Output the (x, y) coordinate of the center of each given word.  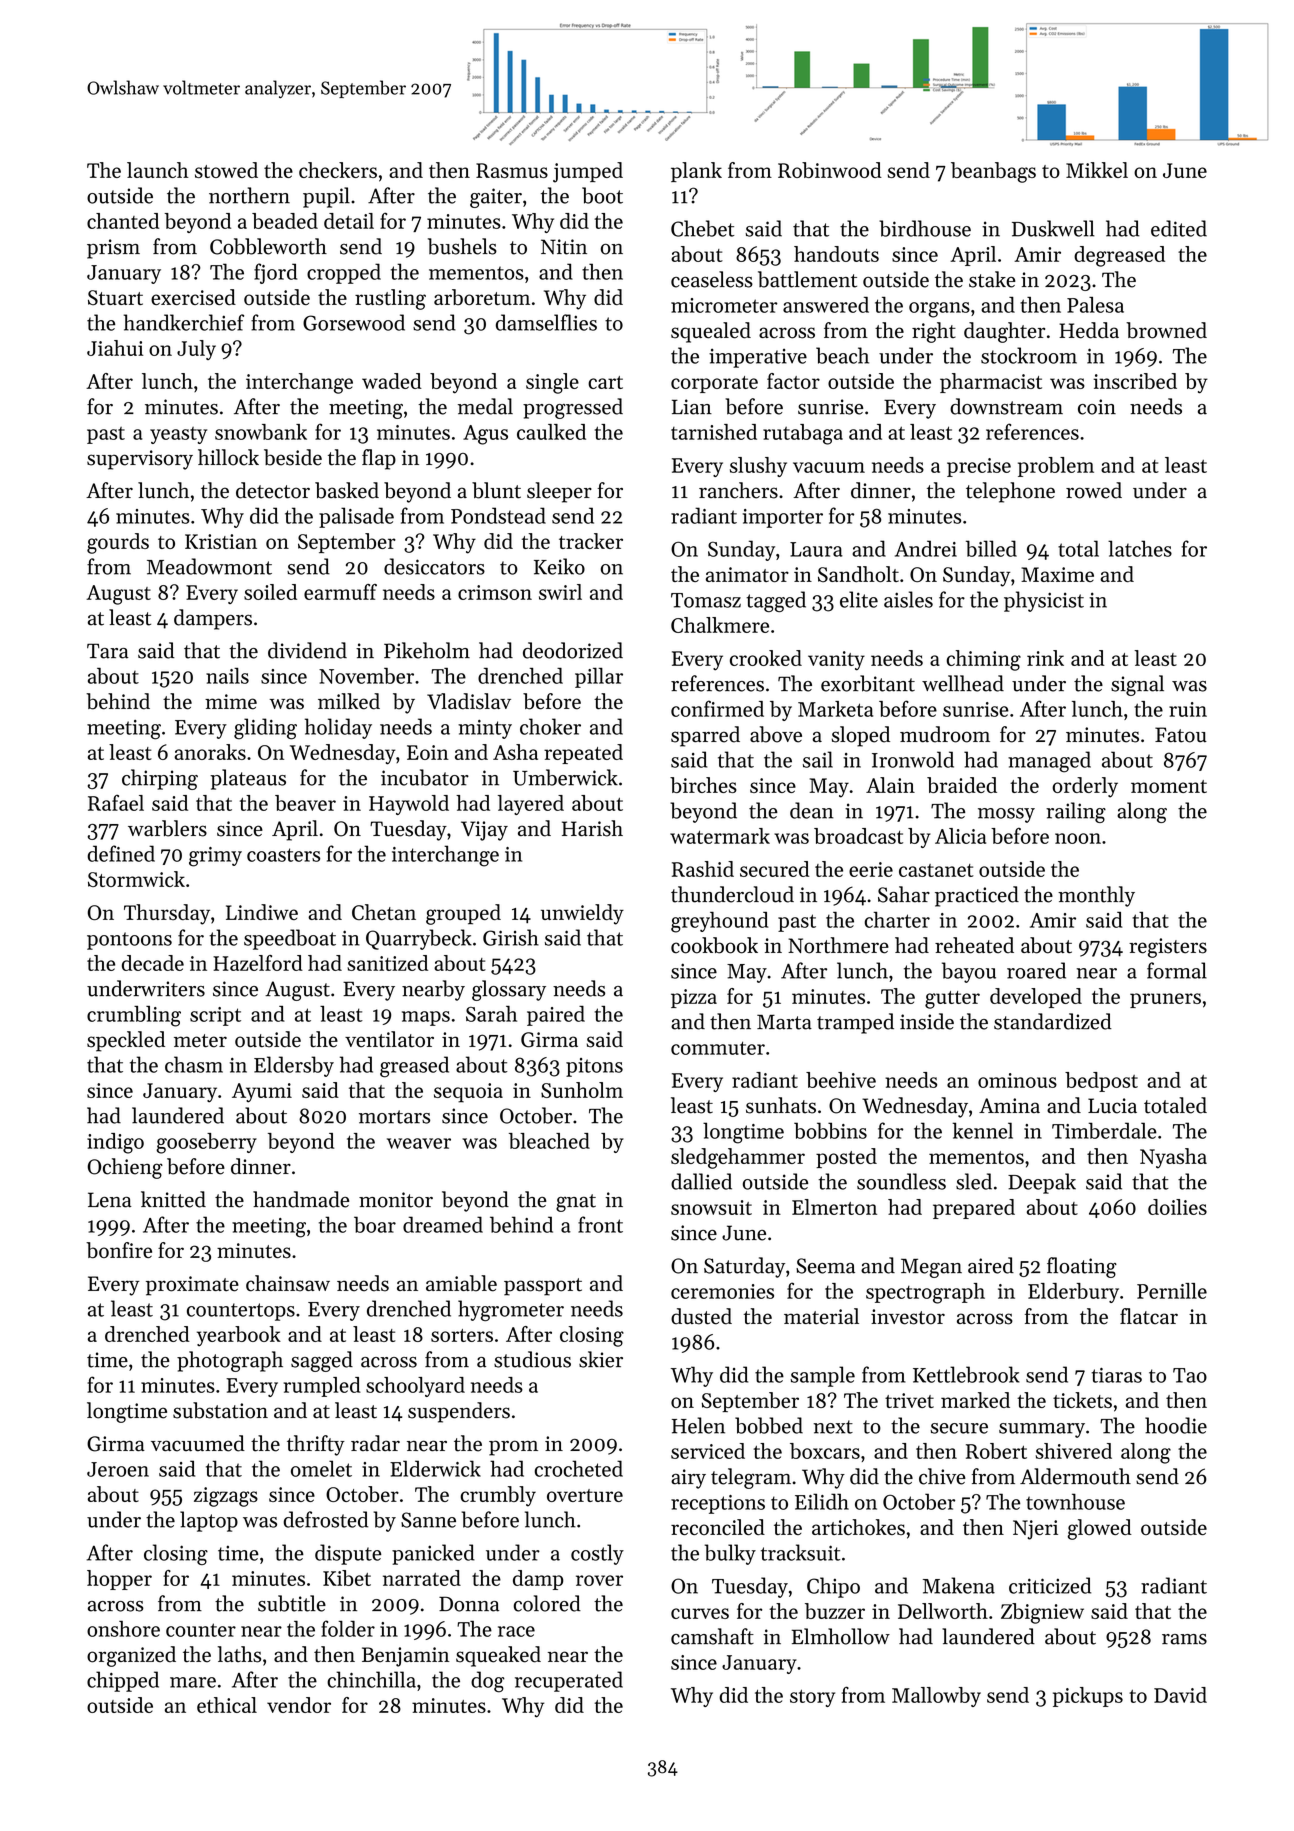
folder (348, 1628)
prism (113, 249)
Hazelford (258, 963)
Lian (692, 407)
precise (979, 467)
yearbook (239, 1336)
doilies (1177, 1207)
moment (1169, 786)
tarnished (714, 432)
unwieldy (582, 914)
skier (601, 1359)
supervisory (140, 460)
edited (1179, 228)
